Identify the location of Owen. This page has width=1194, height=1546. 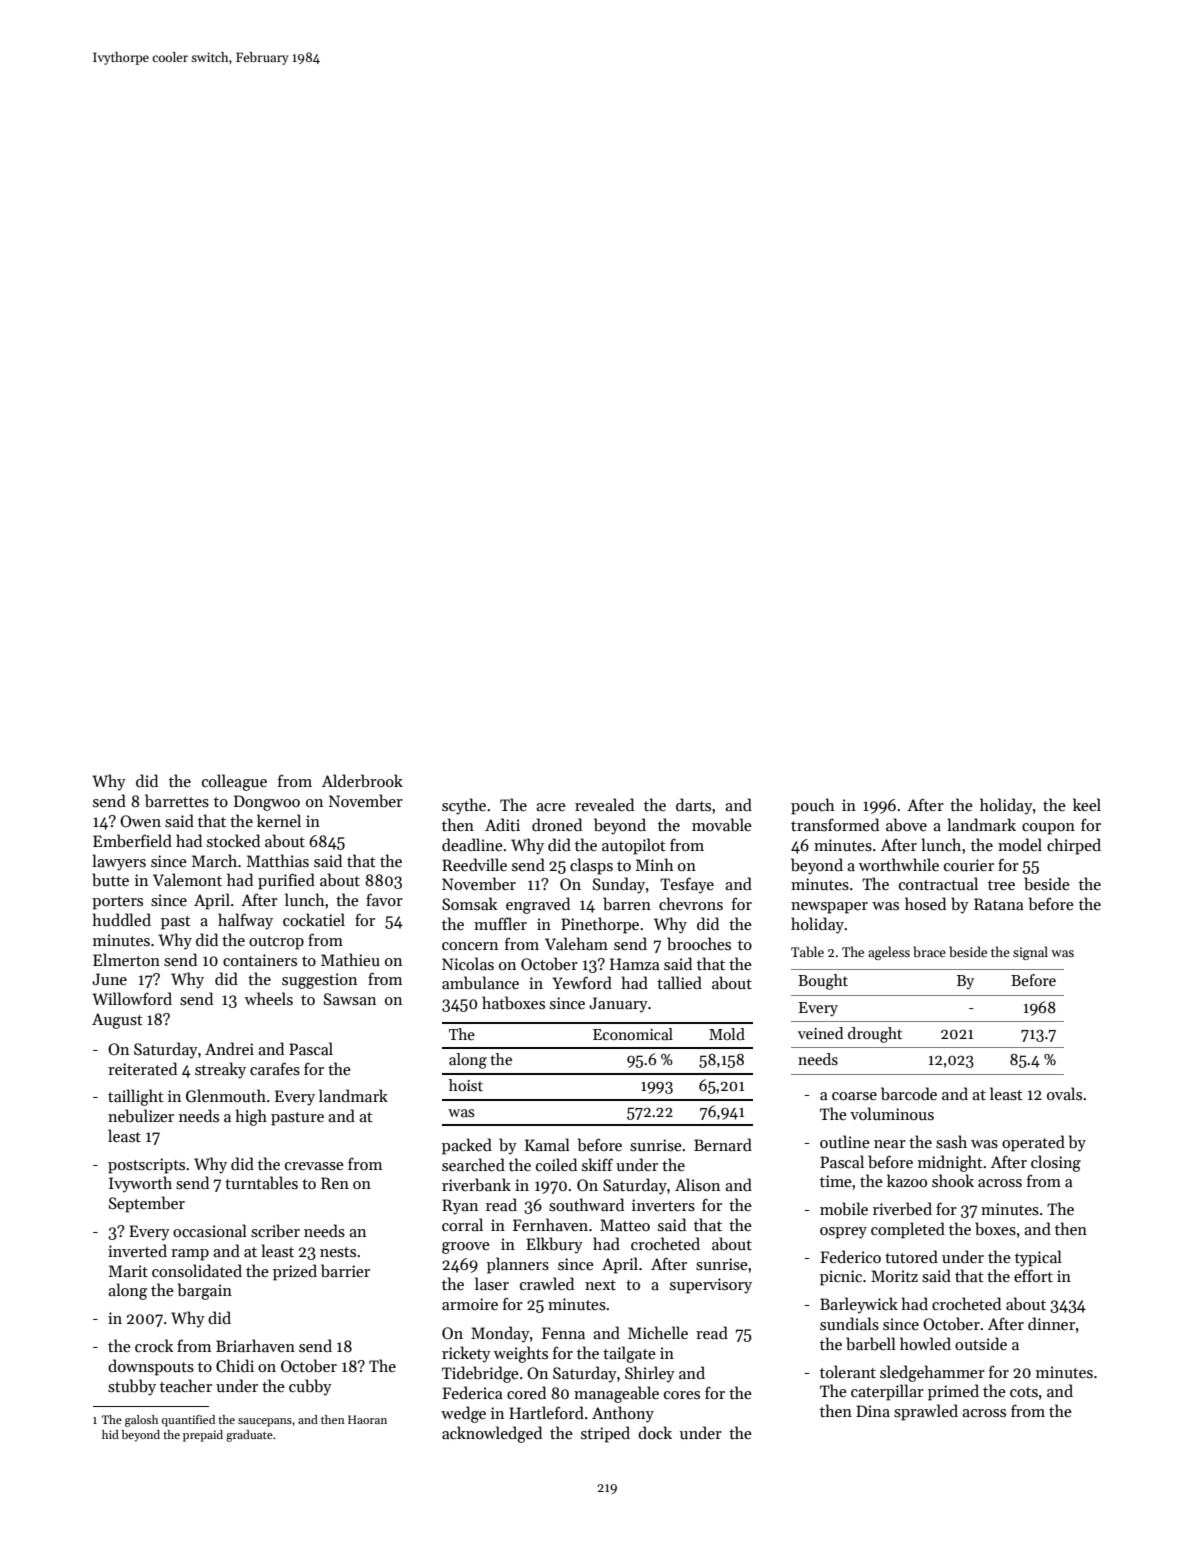
(140, 821).
